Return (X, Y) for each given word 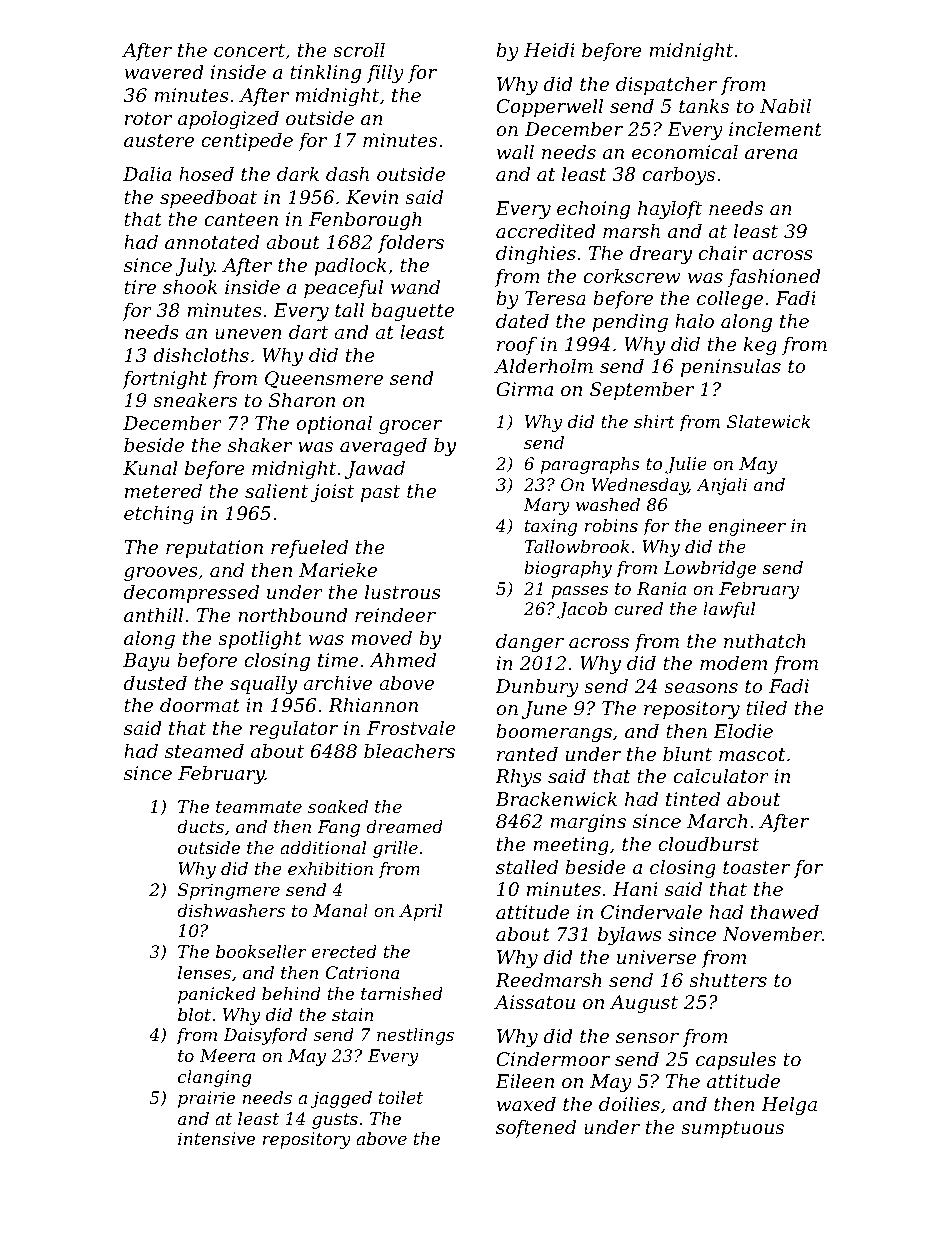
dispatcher (666, 86)
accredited (546, 231)
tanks (704, 106)
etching (159, 515)
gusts (335, 1121)
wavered (164, 72)
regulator (294, 730)
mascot (752, 754)
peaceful (343, 289)
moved (381, 638)
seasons (701, 688)
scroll (359, 50)
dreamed (404, 826)
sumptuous (732, 1129)
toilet (401, 1097)
